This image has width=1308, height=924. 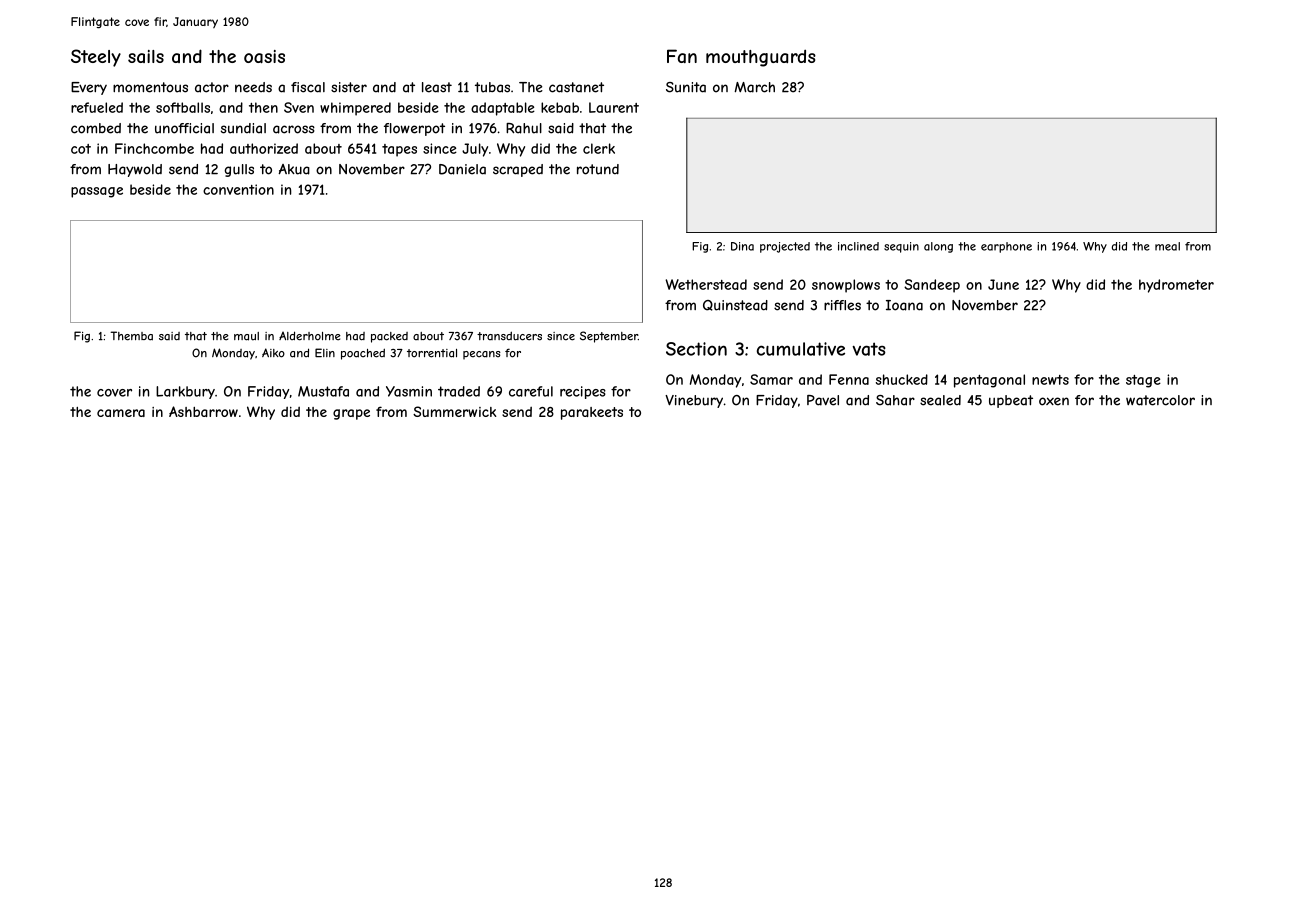 I want to click on Fan, so click(x=682, y=56).
